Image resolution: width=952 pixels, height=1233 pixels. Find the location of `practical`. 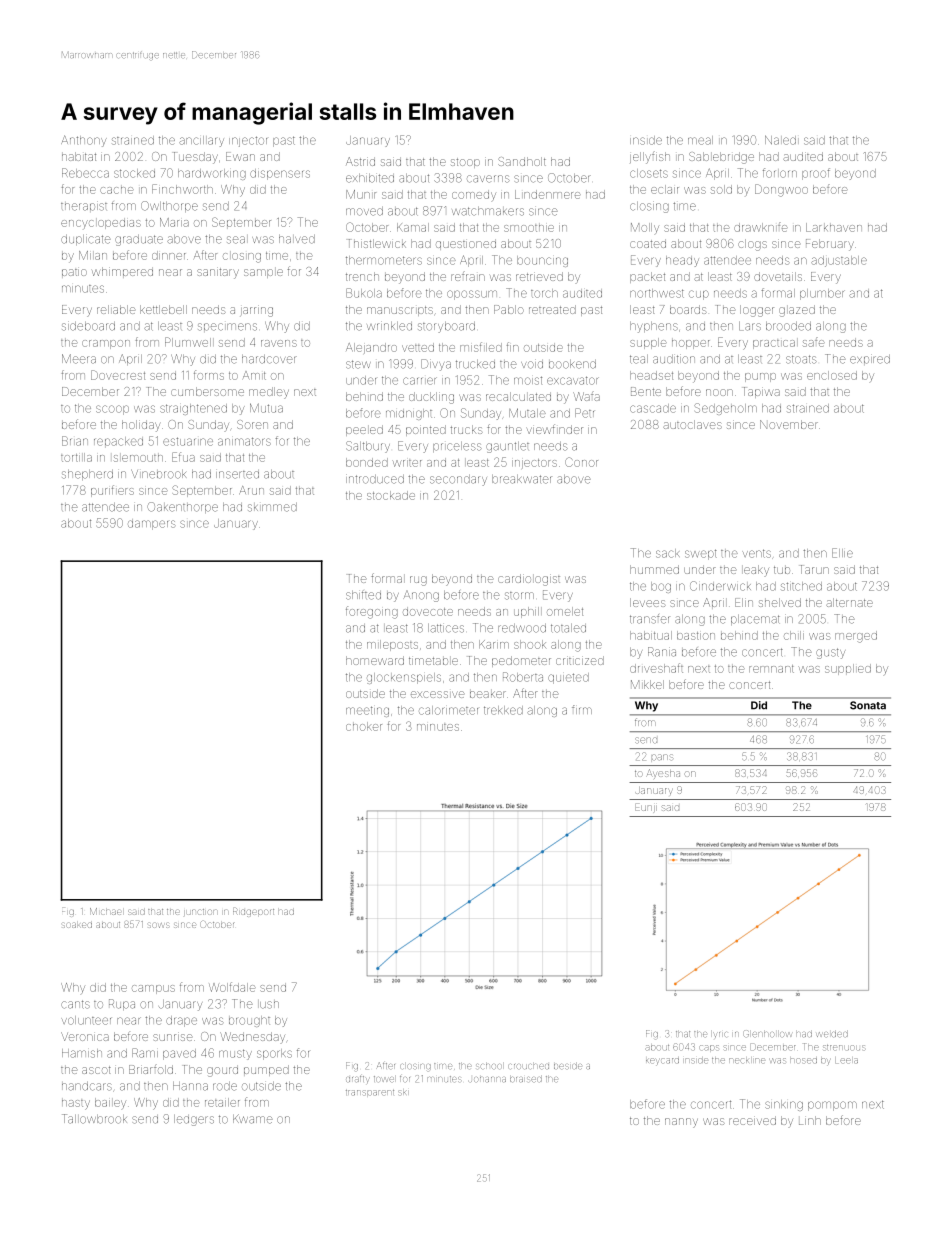

practical is located at coordinates (774, 344).
